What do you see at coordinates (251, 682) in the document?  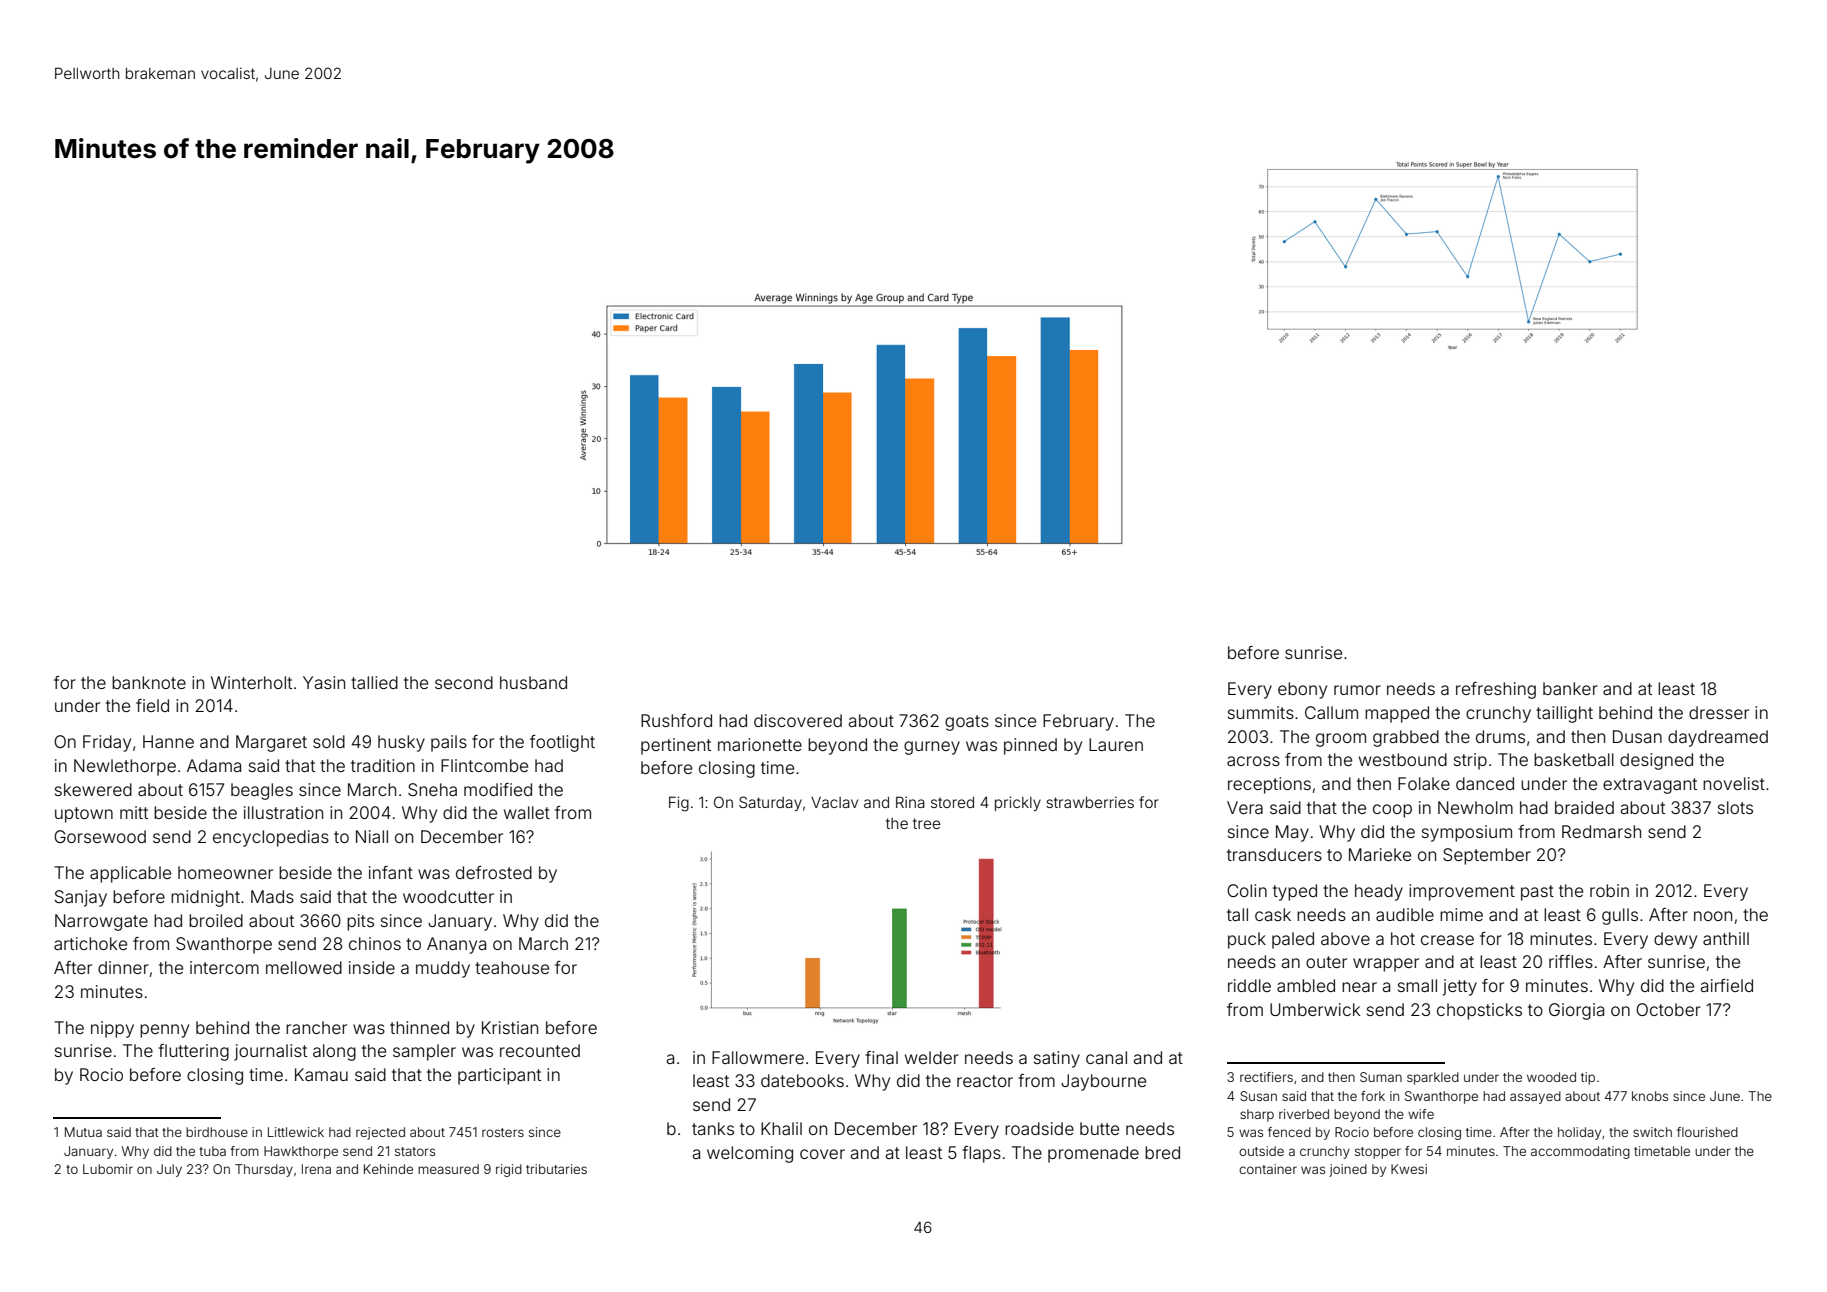 I see `Winterholt` at bounding box center [251, 682].
